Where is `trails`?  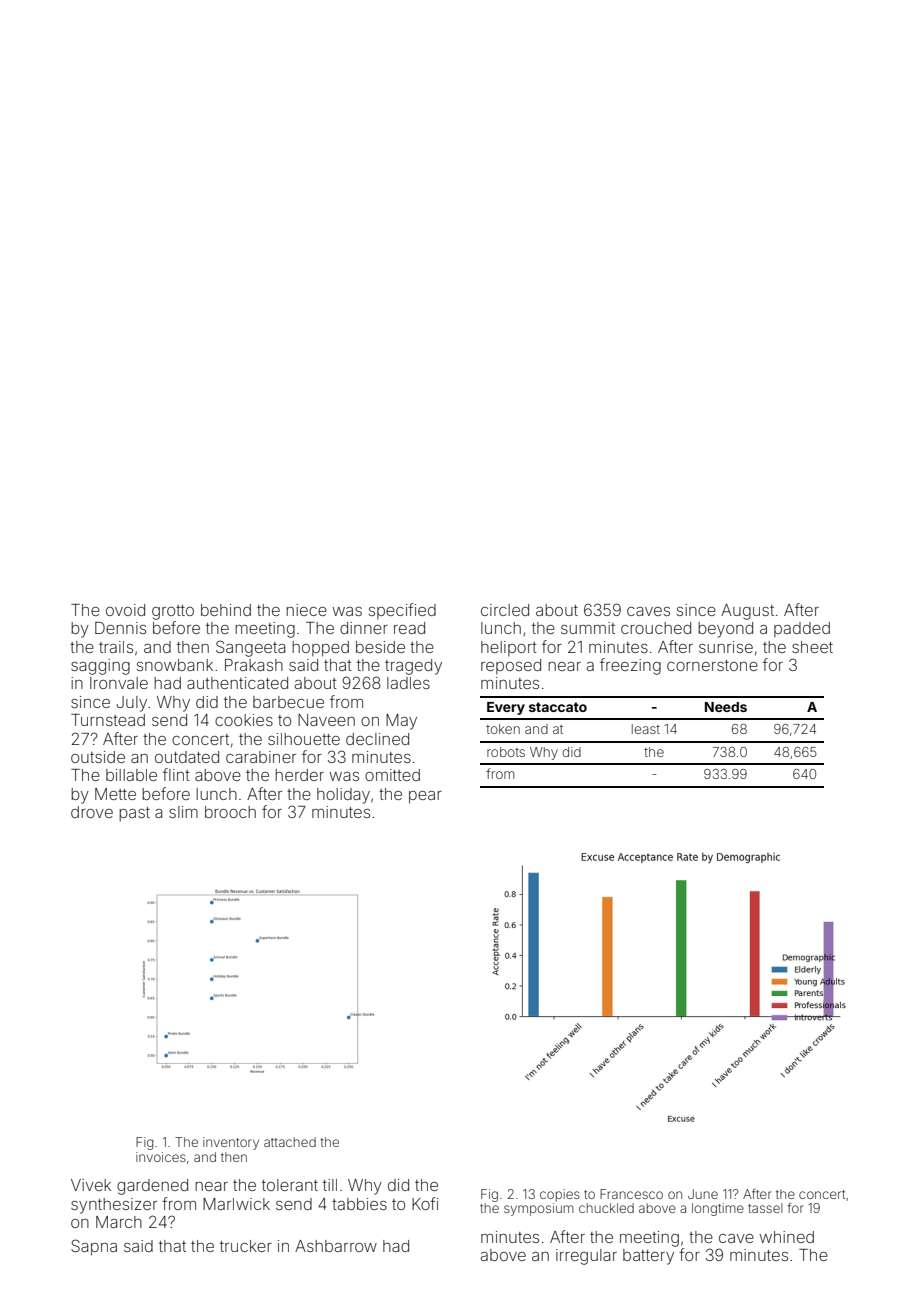
trails is located at coordinates (116, 647).
